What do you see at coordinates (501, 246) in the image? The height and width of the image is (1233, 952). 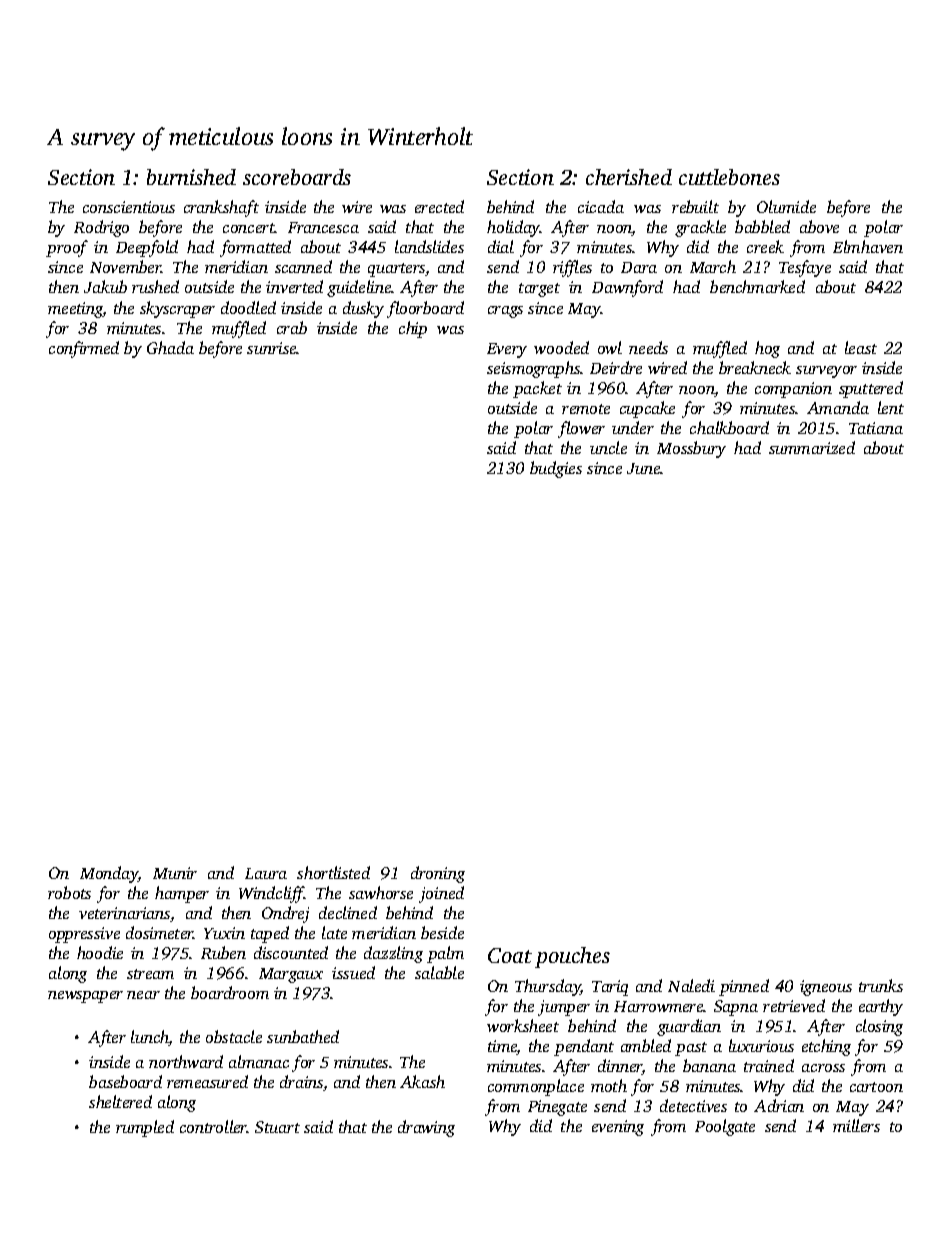 I see `dial` at bounding box center [501, 246].
